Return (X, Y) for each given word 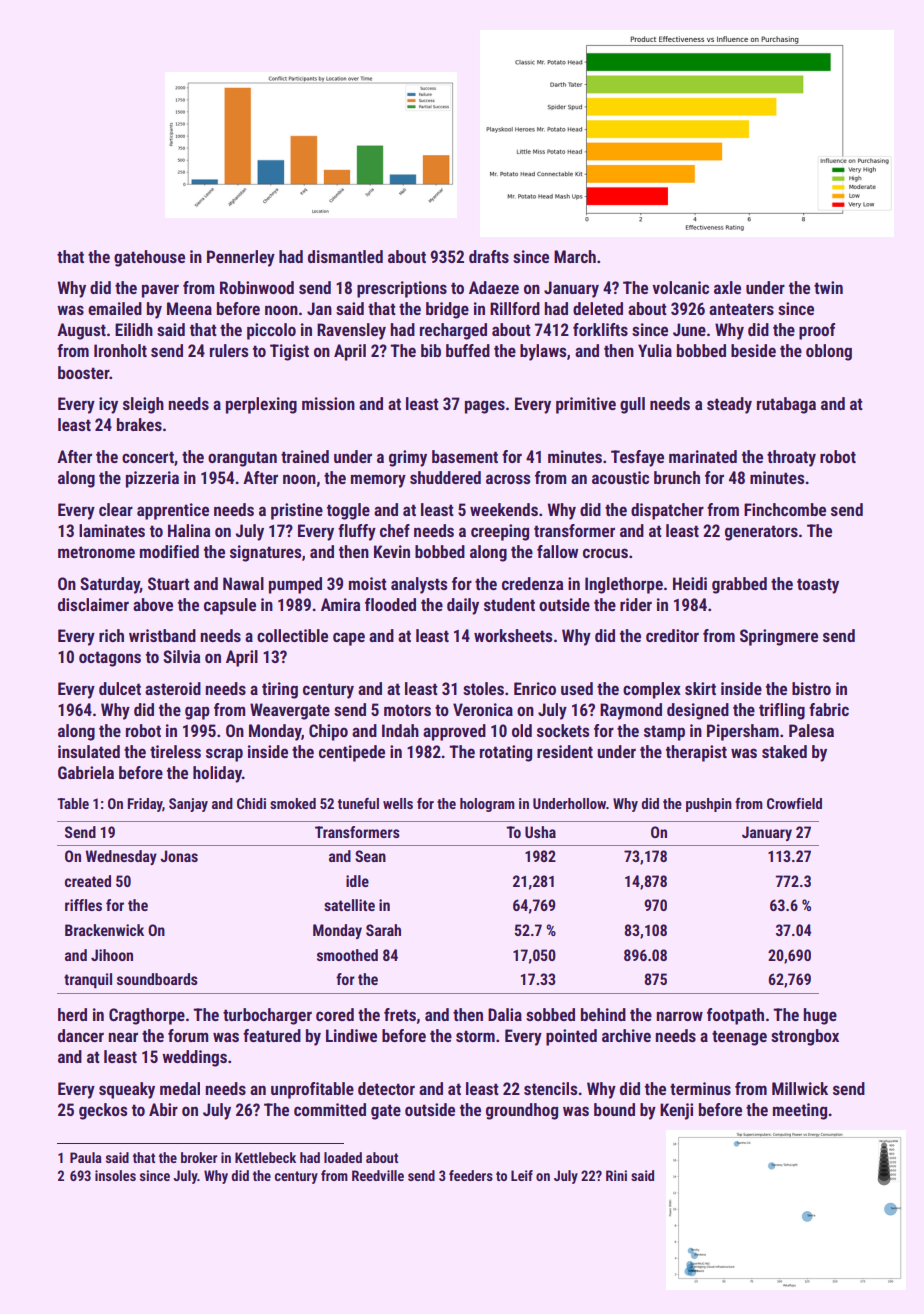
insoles (115, 1175)
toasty (818, 586)
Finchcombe (785, 509)
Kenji (676, 1111)
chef (395, 530)
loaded (343, 1157)
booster (84, 372)
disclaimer (93, 604)
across (508, 479)
